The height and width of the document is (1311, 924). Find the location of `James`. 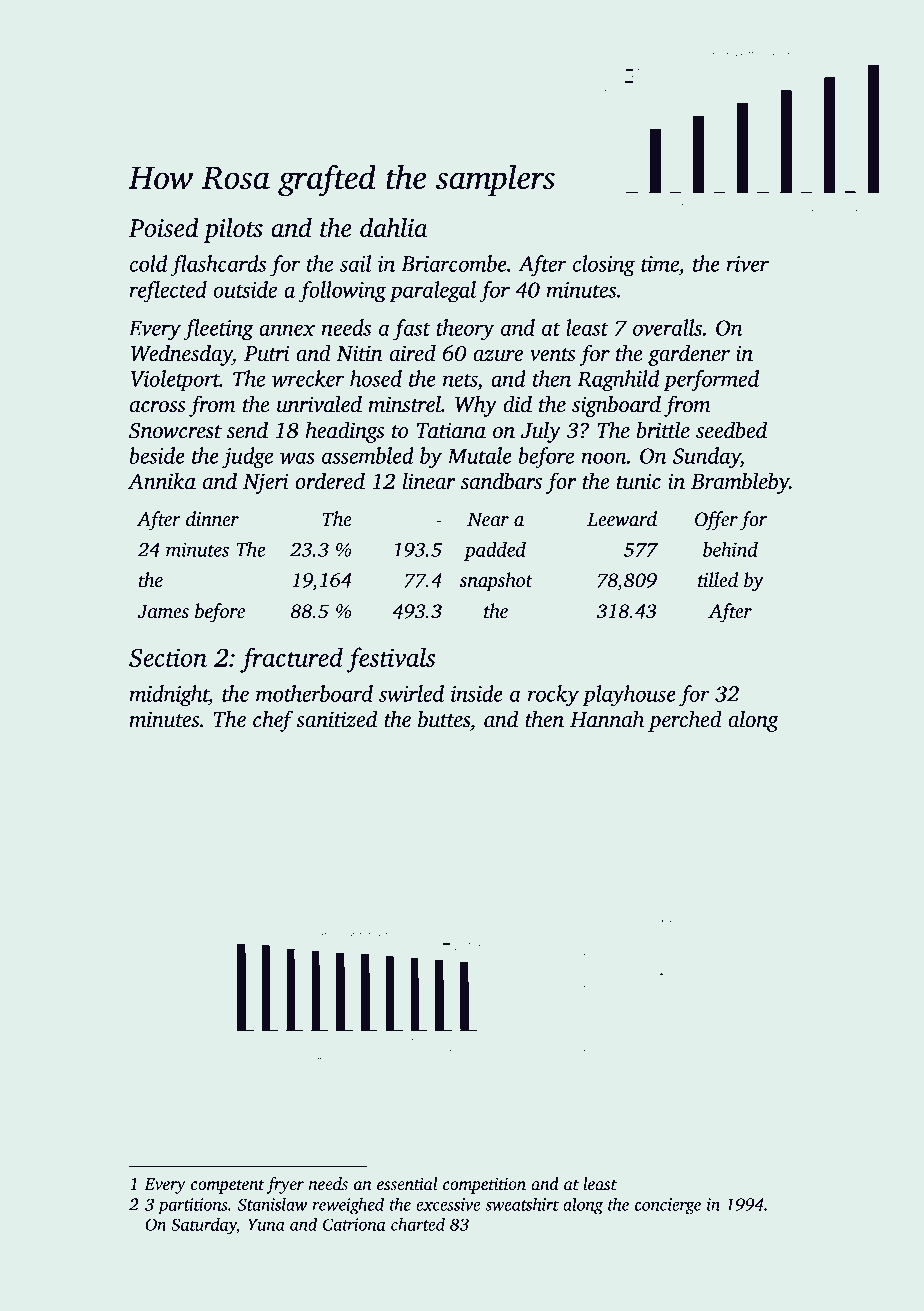

James is located at coordinates (163, 611).
